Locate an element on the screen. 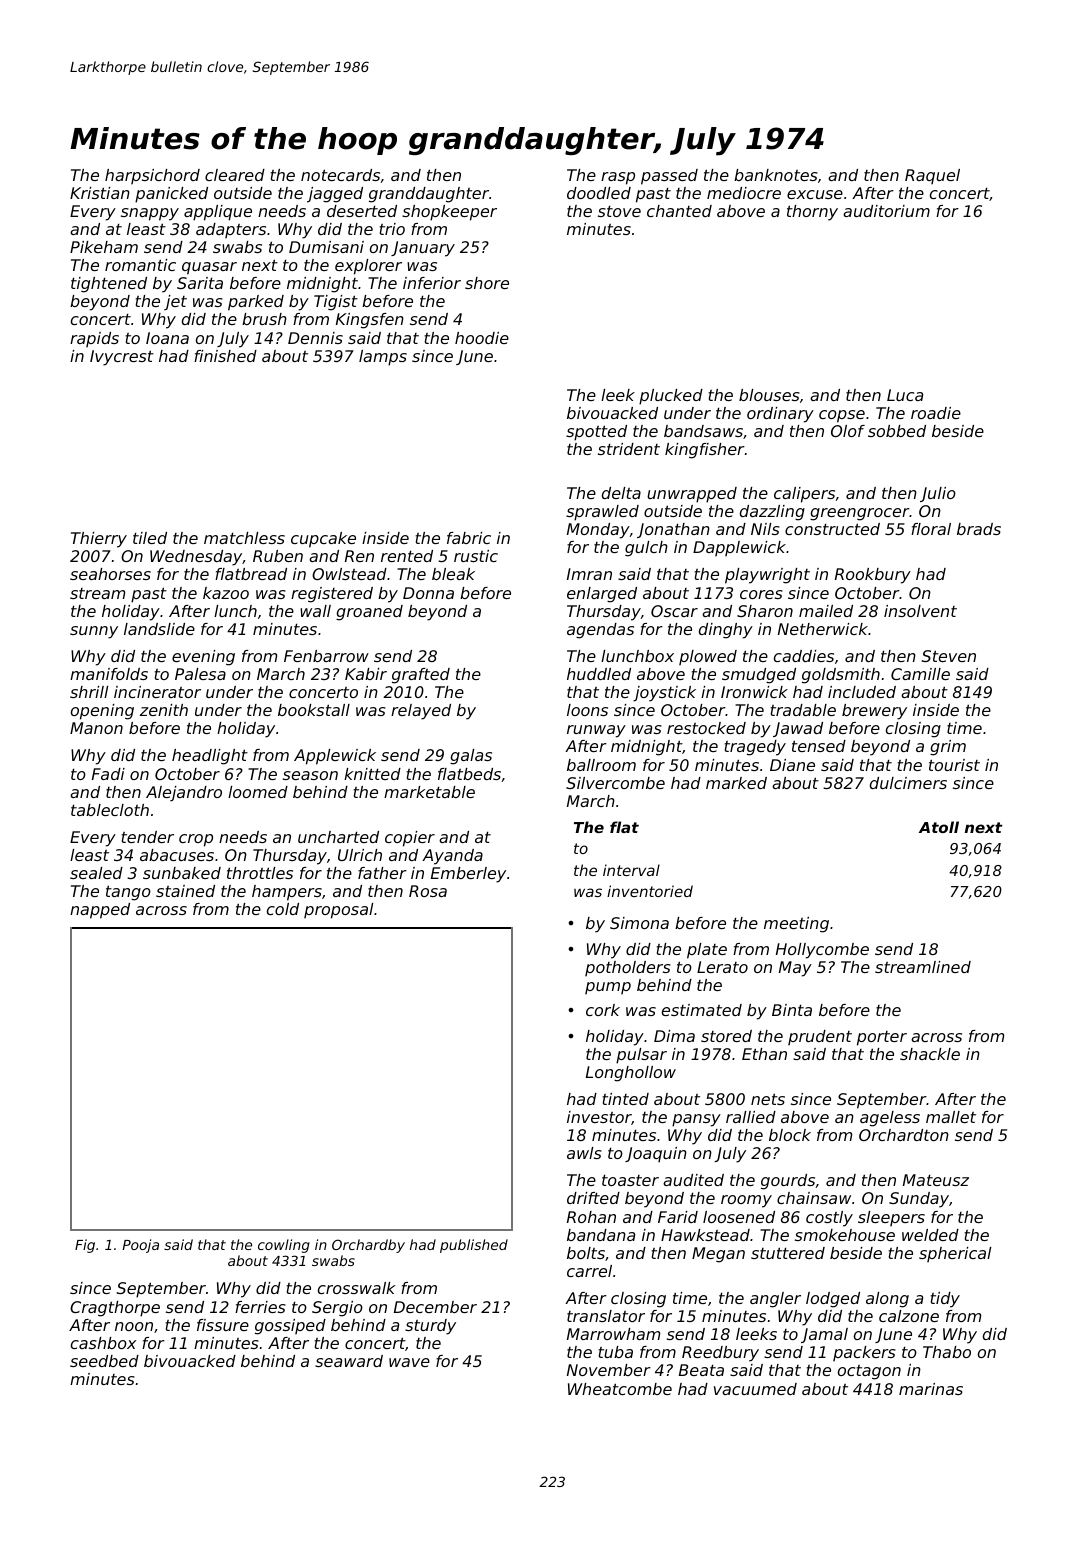 The image size is (1079, 1563). Raquel is located at coordinates (932, 176).
